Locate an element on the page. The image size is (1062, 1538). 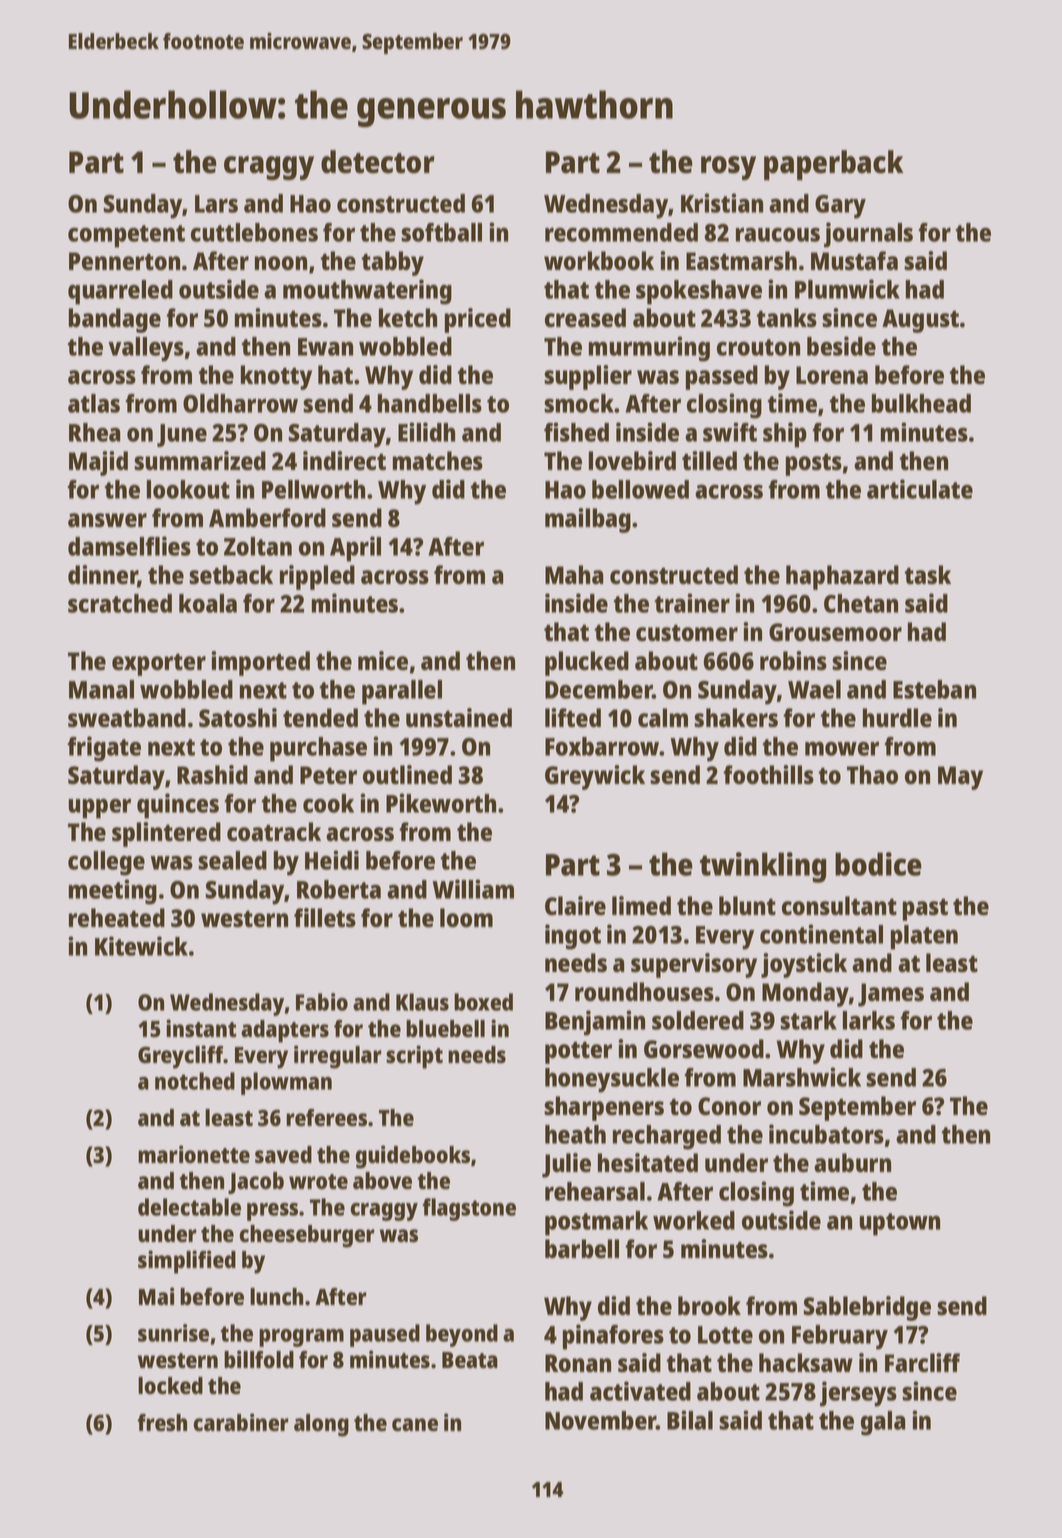
Pikeworth is located at coordinates (441, 803).
